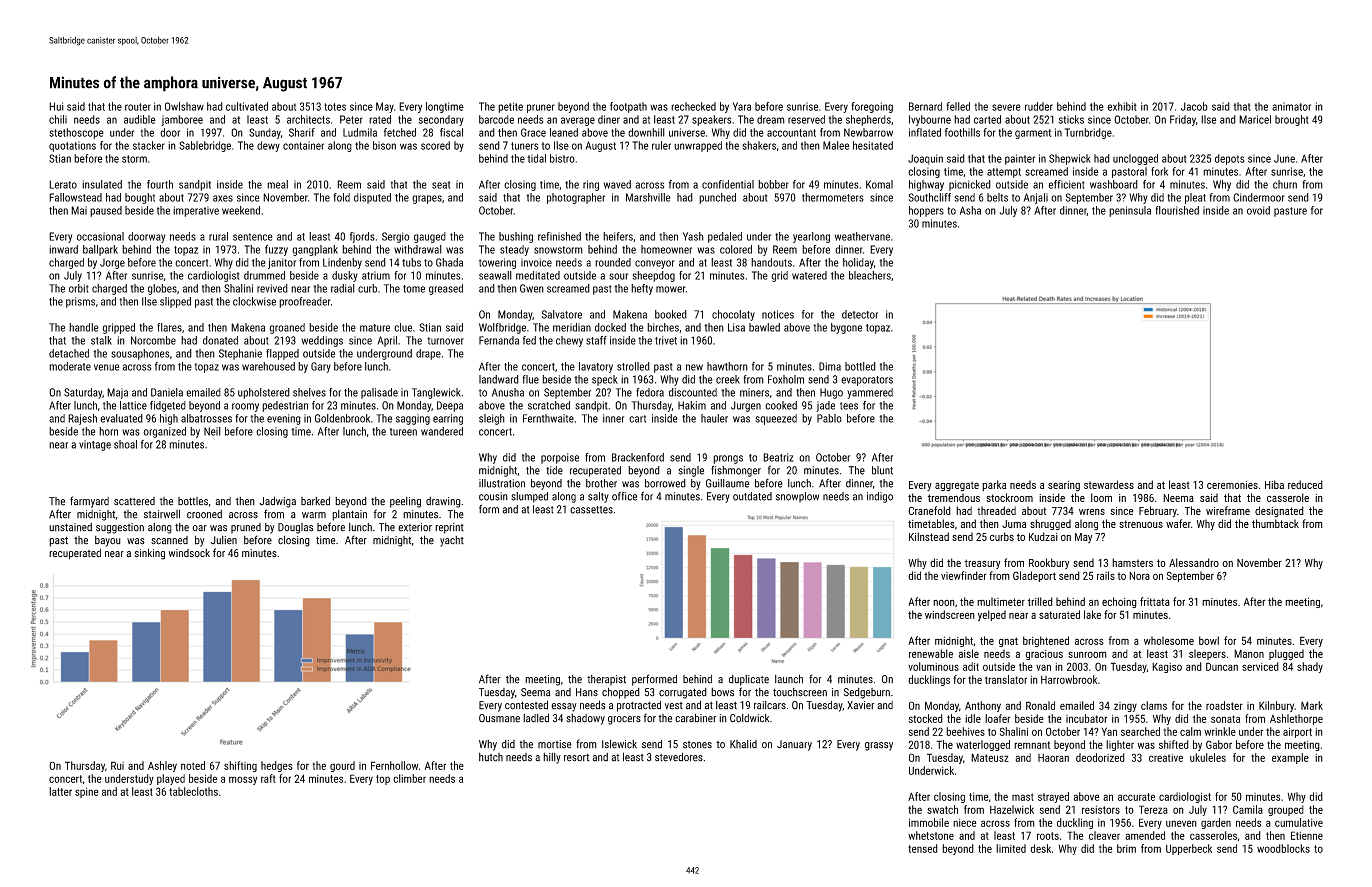 The height and width of the page is (887, 1372). What do you see at coordinates (535, 692) in the page?
I see `Seema` at bounding box center [535, 692].
